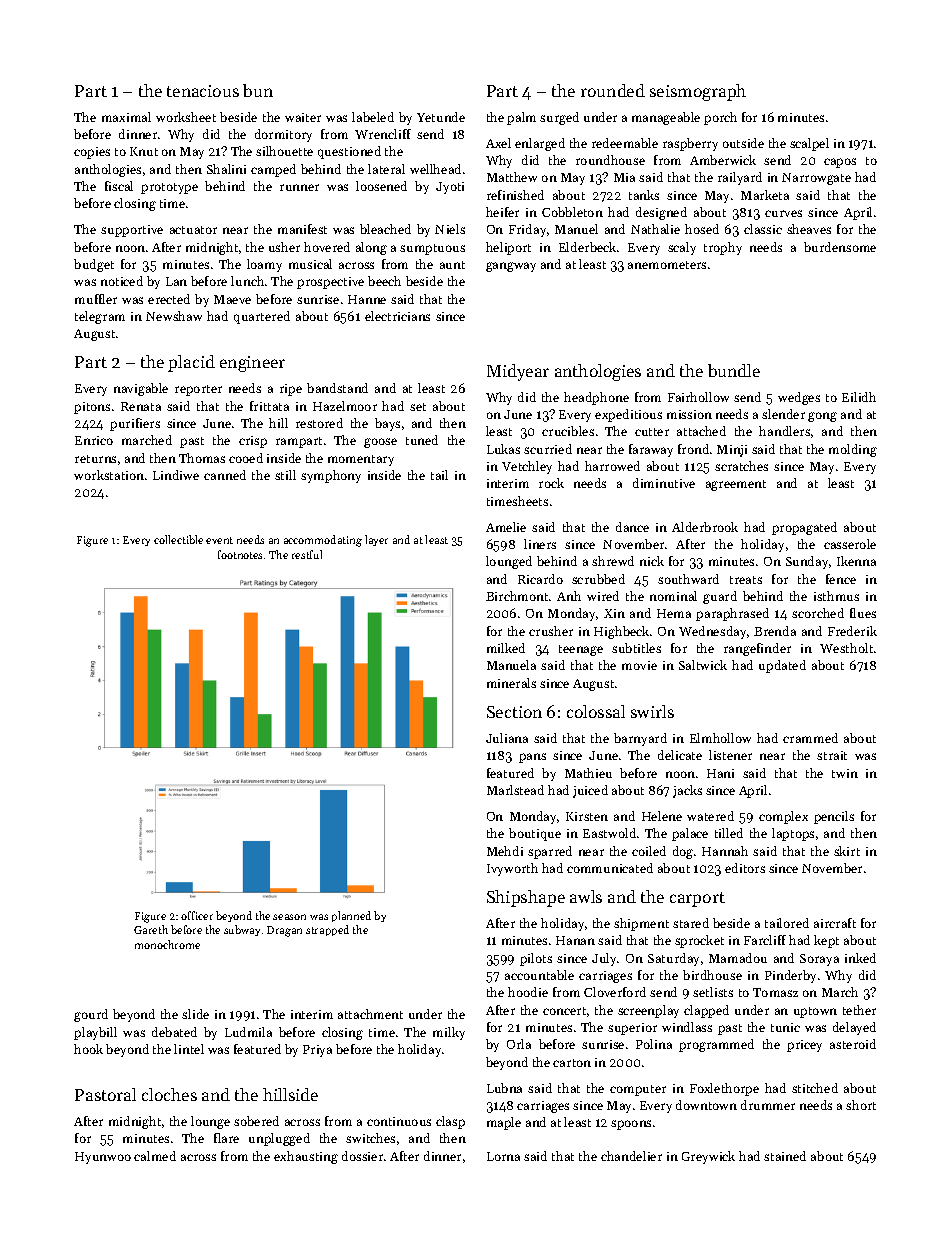  Describe the element at coordinates (507, 738) in the screenshot. I see `Juliana` at that location.
